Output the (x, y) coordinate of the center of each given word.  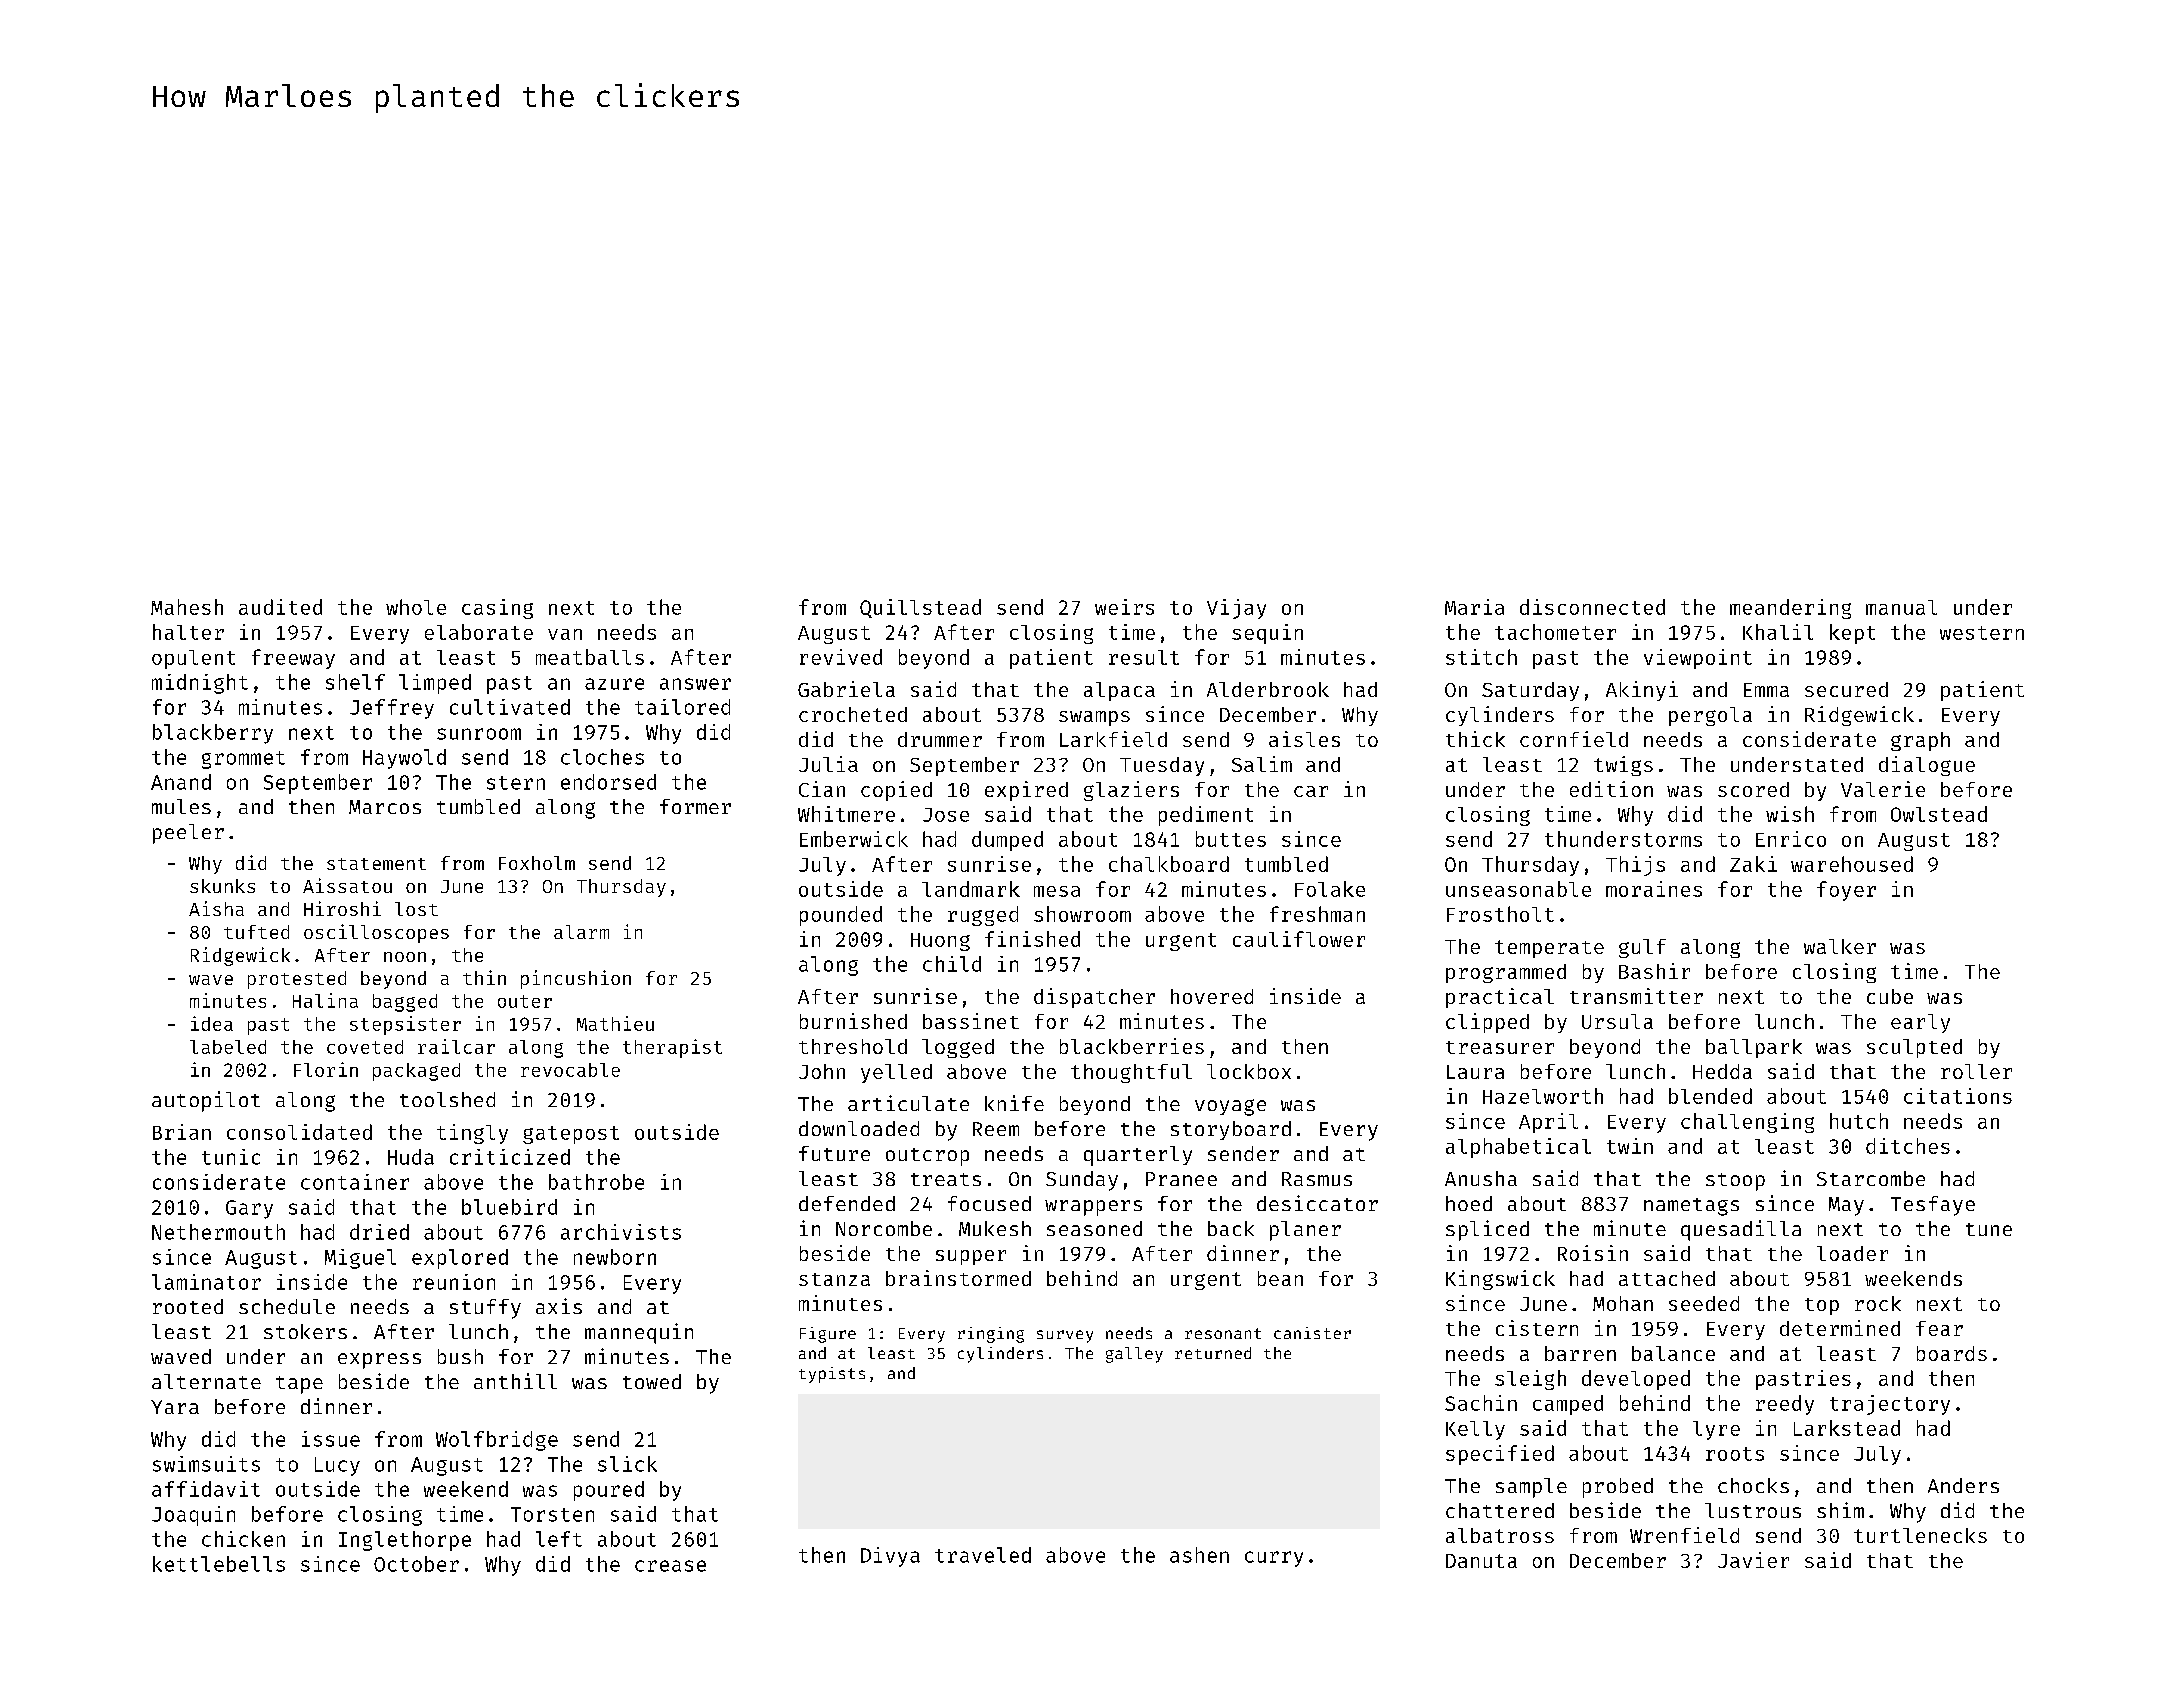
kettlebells (219, 1564)
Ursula (1617, 1021)
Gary (249, 1209)
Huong (940, 942)
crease (670, 1566)
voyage (1230, 1107)
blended (1710, 1096)
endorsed (608, 782)
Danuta (1481, 1561)
